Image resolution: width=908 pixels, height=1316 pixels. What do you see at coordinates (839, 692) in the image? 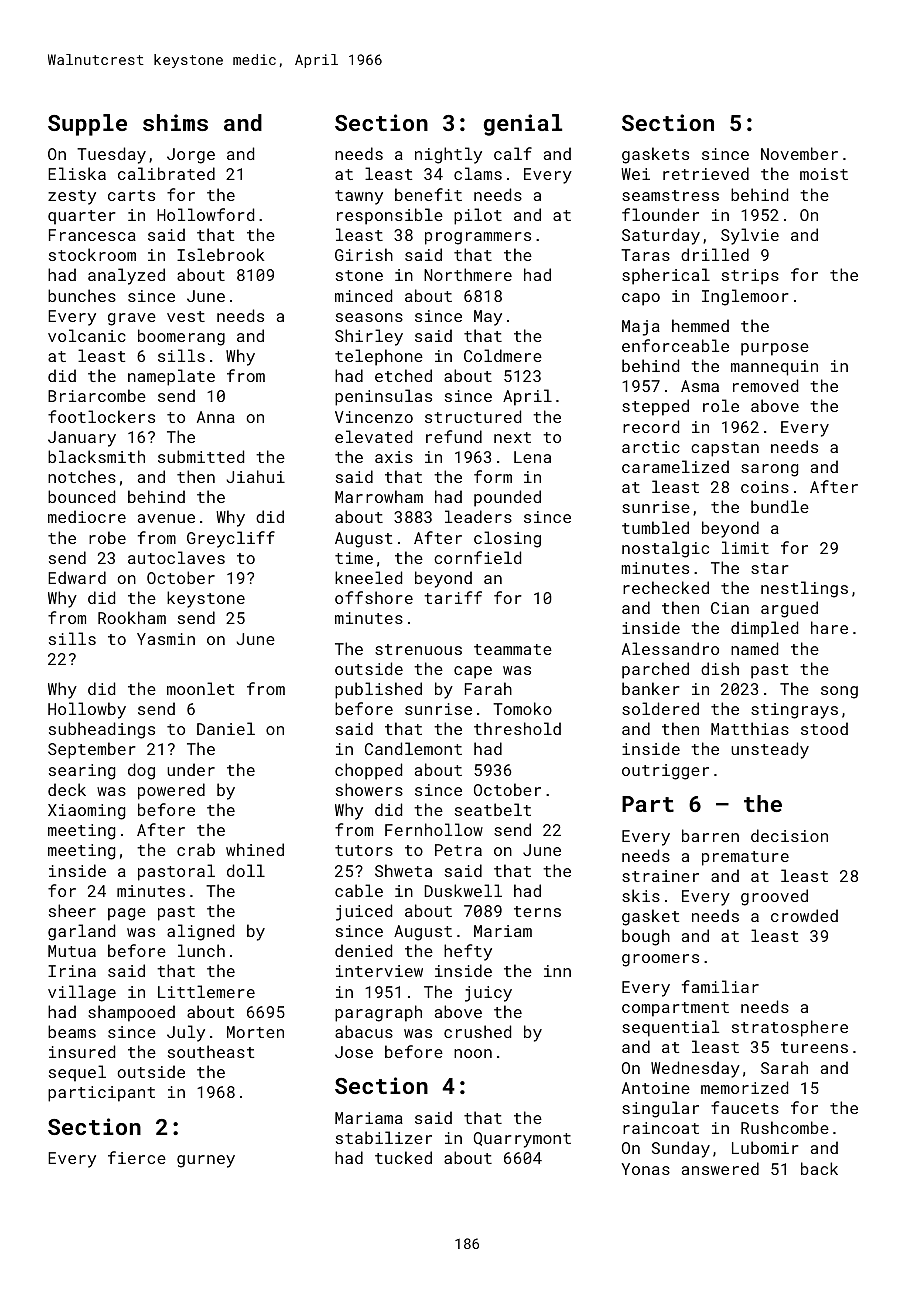
I see `song` at bounding box center [839, 692].
